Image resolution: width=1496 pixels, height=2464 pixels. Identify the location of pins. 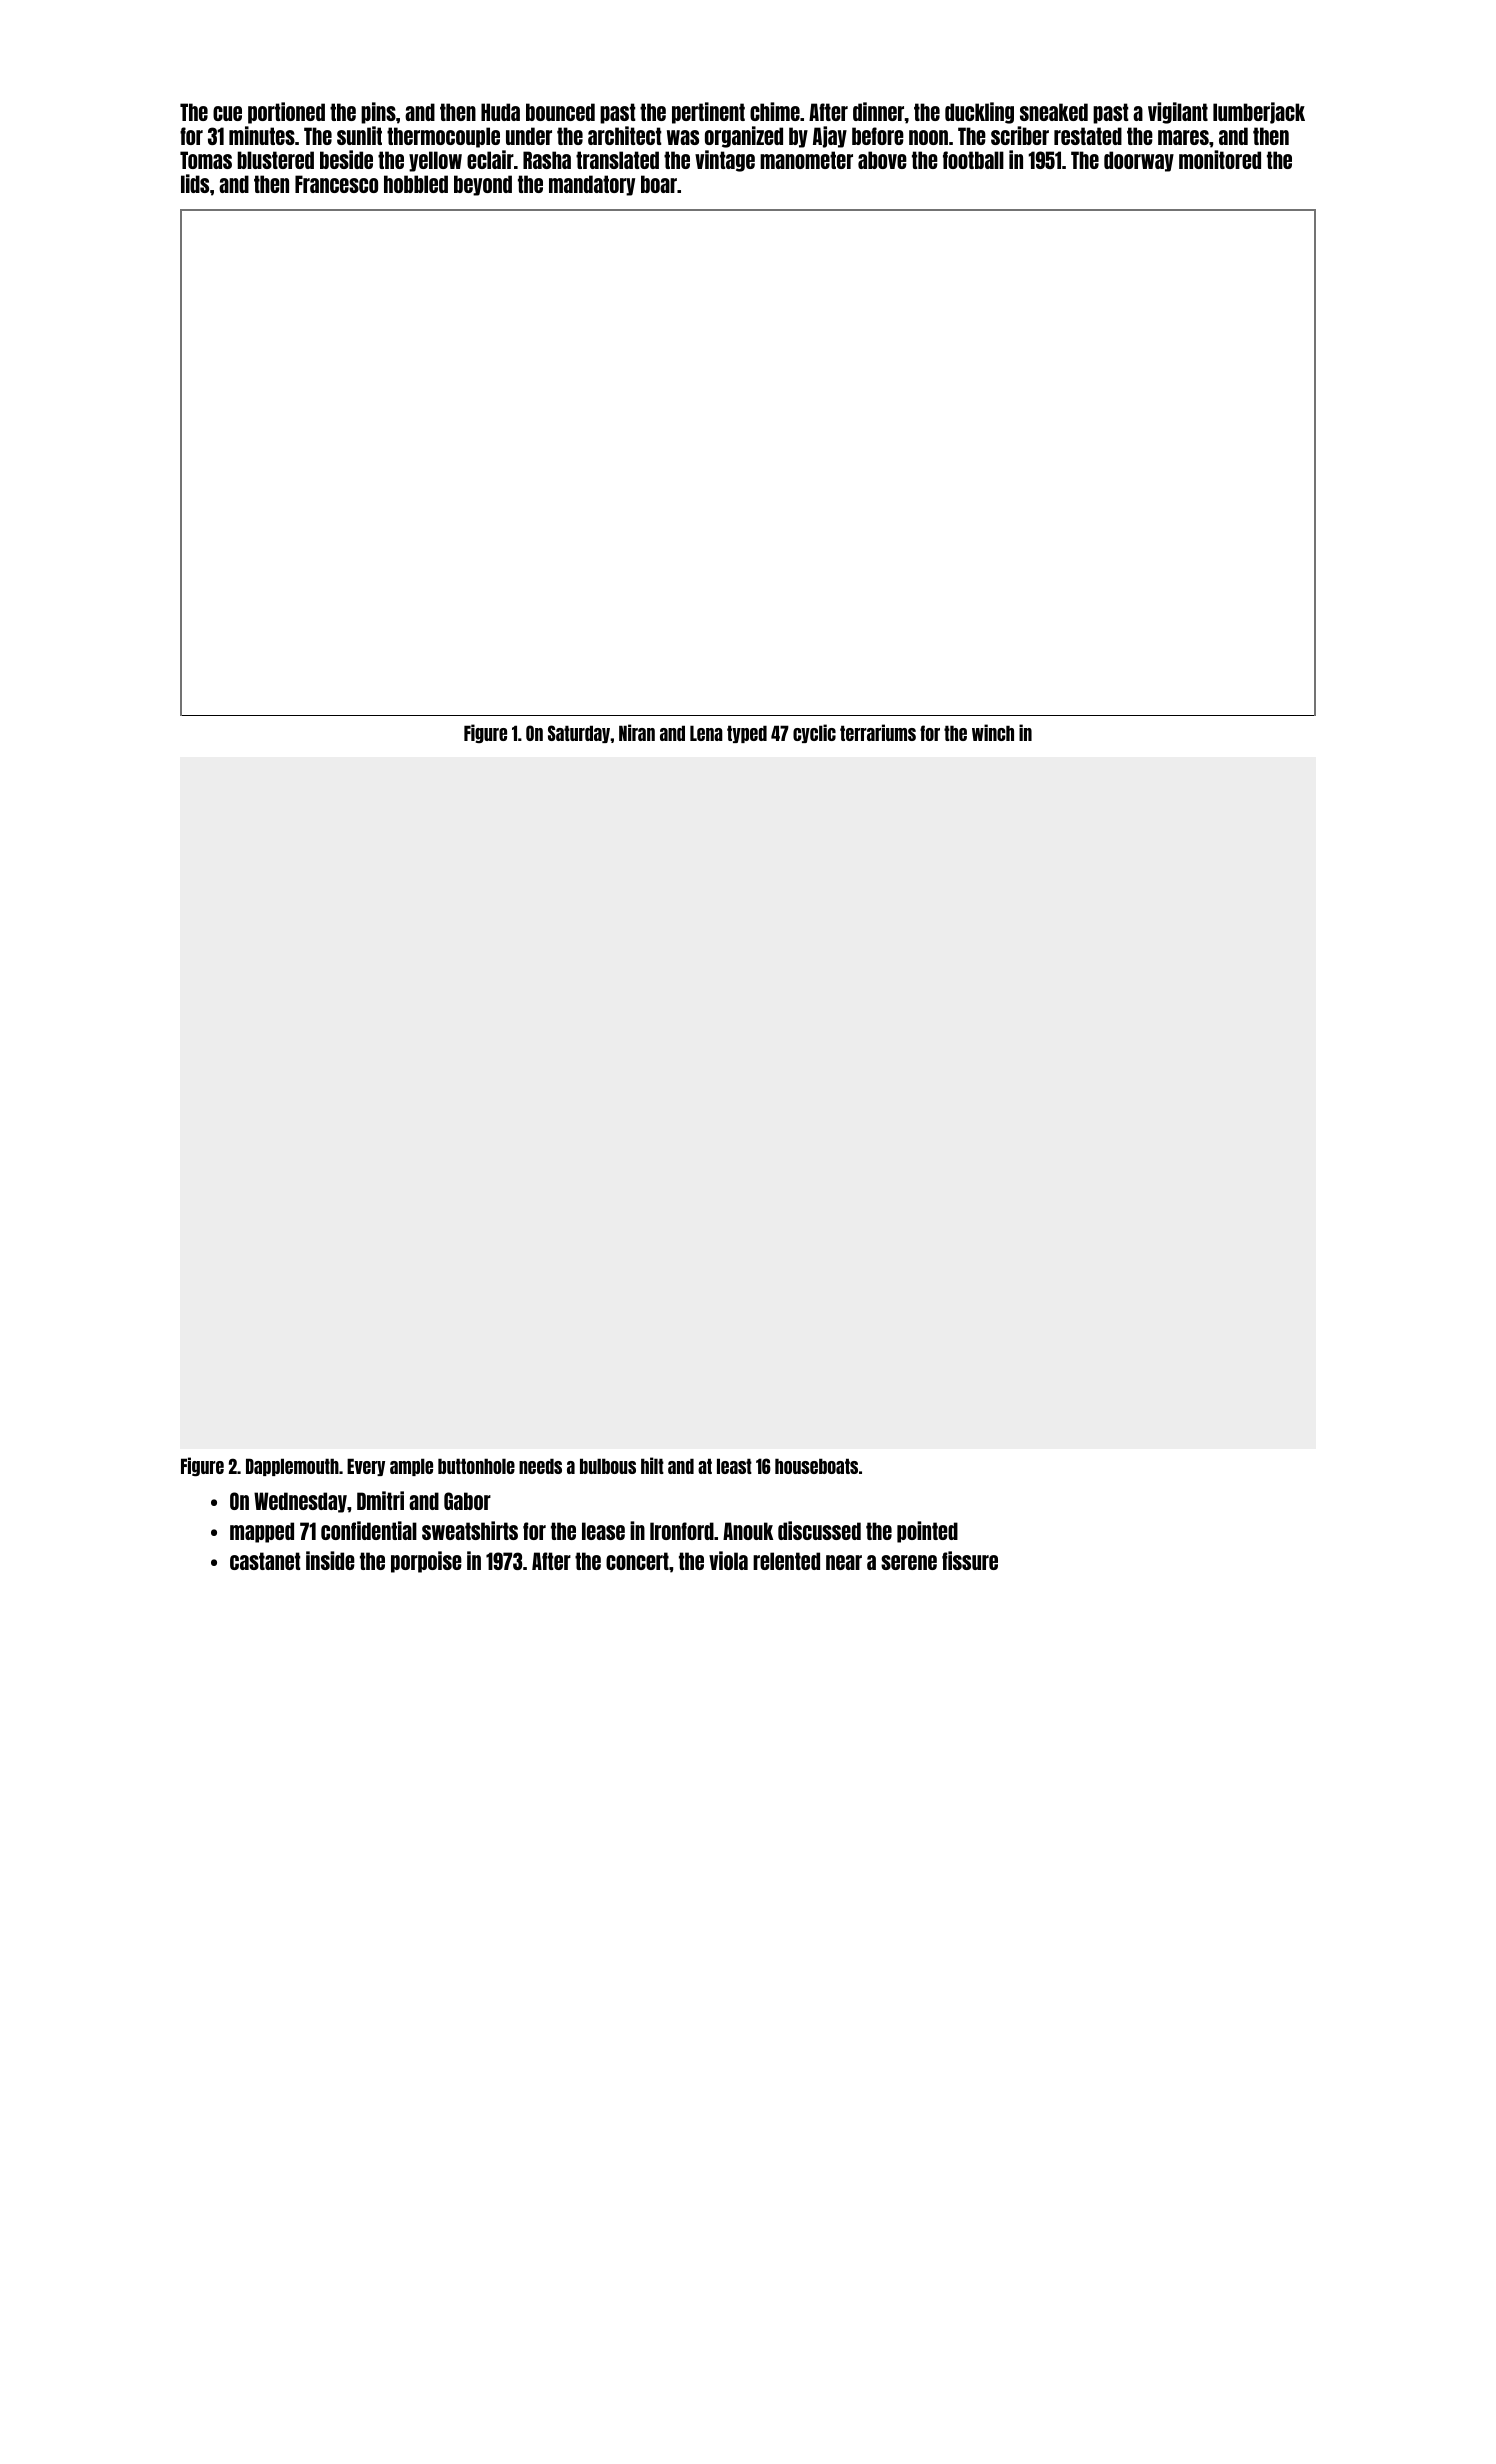
(378, 113).
